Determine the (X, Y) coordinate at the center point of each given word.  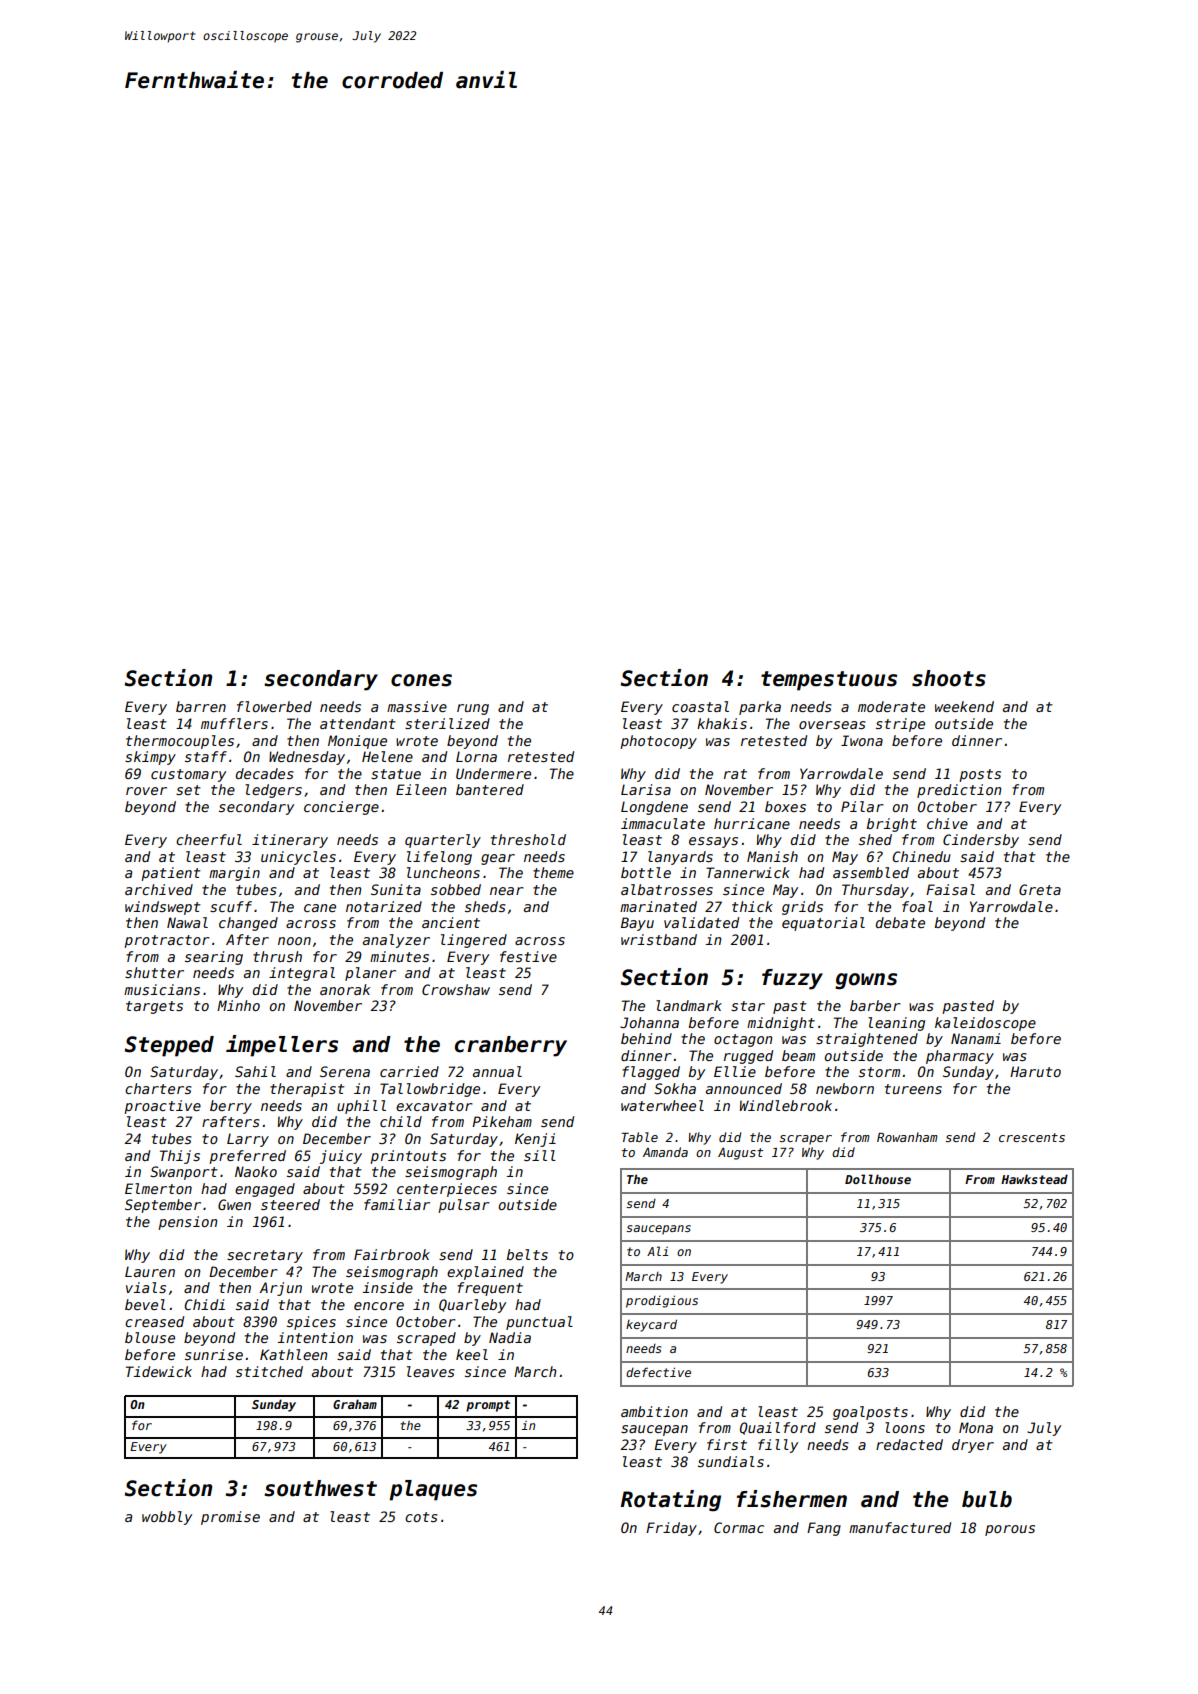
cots (421, 1517)
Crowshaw (456, 989)
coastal (700, 706)
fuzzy (792, 979)
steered (290, 1204)
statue (396, 774)
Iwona (862, 740)
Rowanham (907, 1137)
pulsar (464, 1206)
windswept (163, 908)
